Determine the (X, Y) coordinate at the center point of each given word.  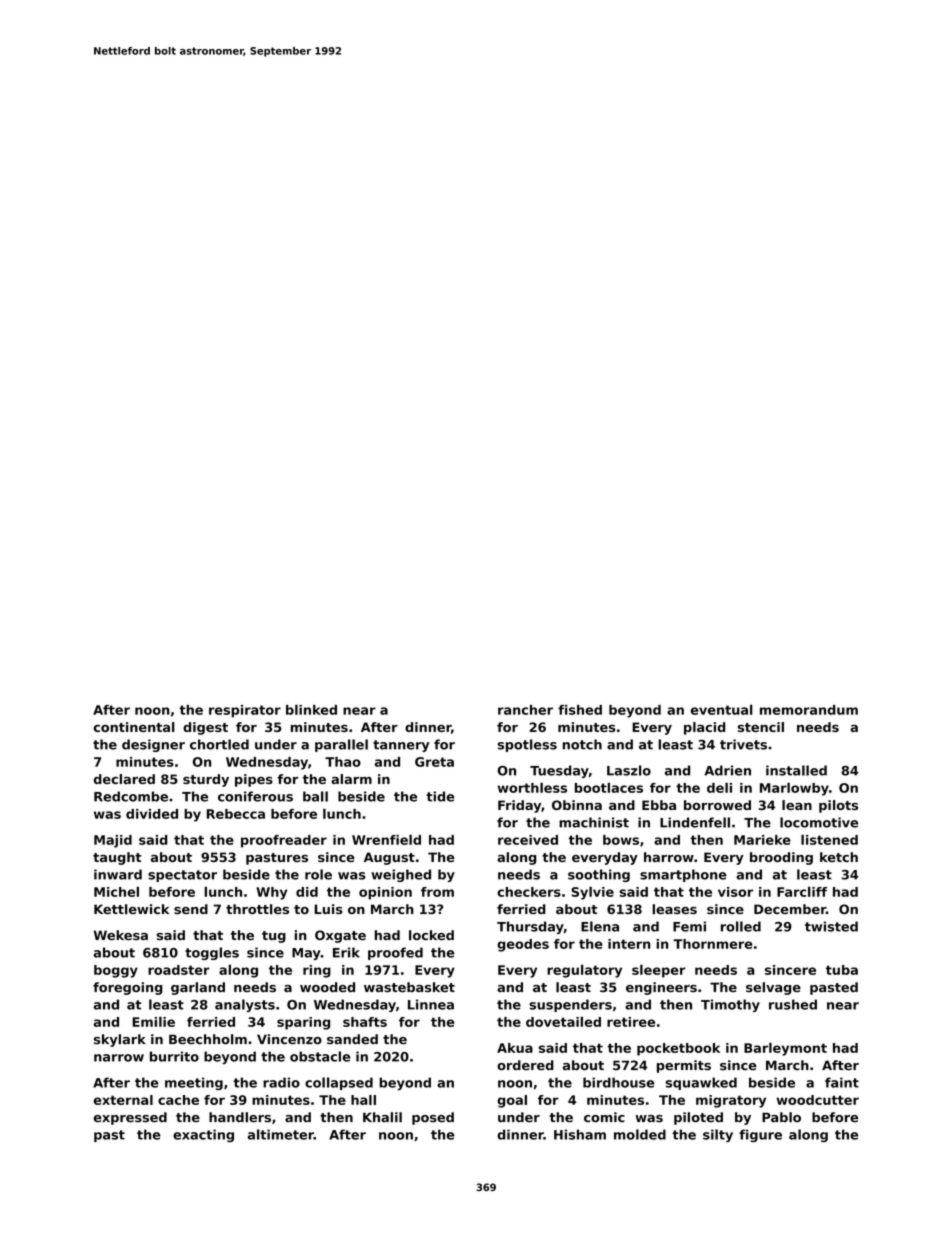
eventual (722, 709)
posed (433, 1118)
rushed (793, 1004)
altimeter (281, 1134)
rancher (525, 710)
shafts (365, 1022)
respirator (245, 711)
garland (198, 988)
